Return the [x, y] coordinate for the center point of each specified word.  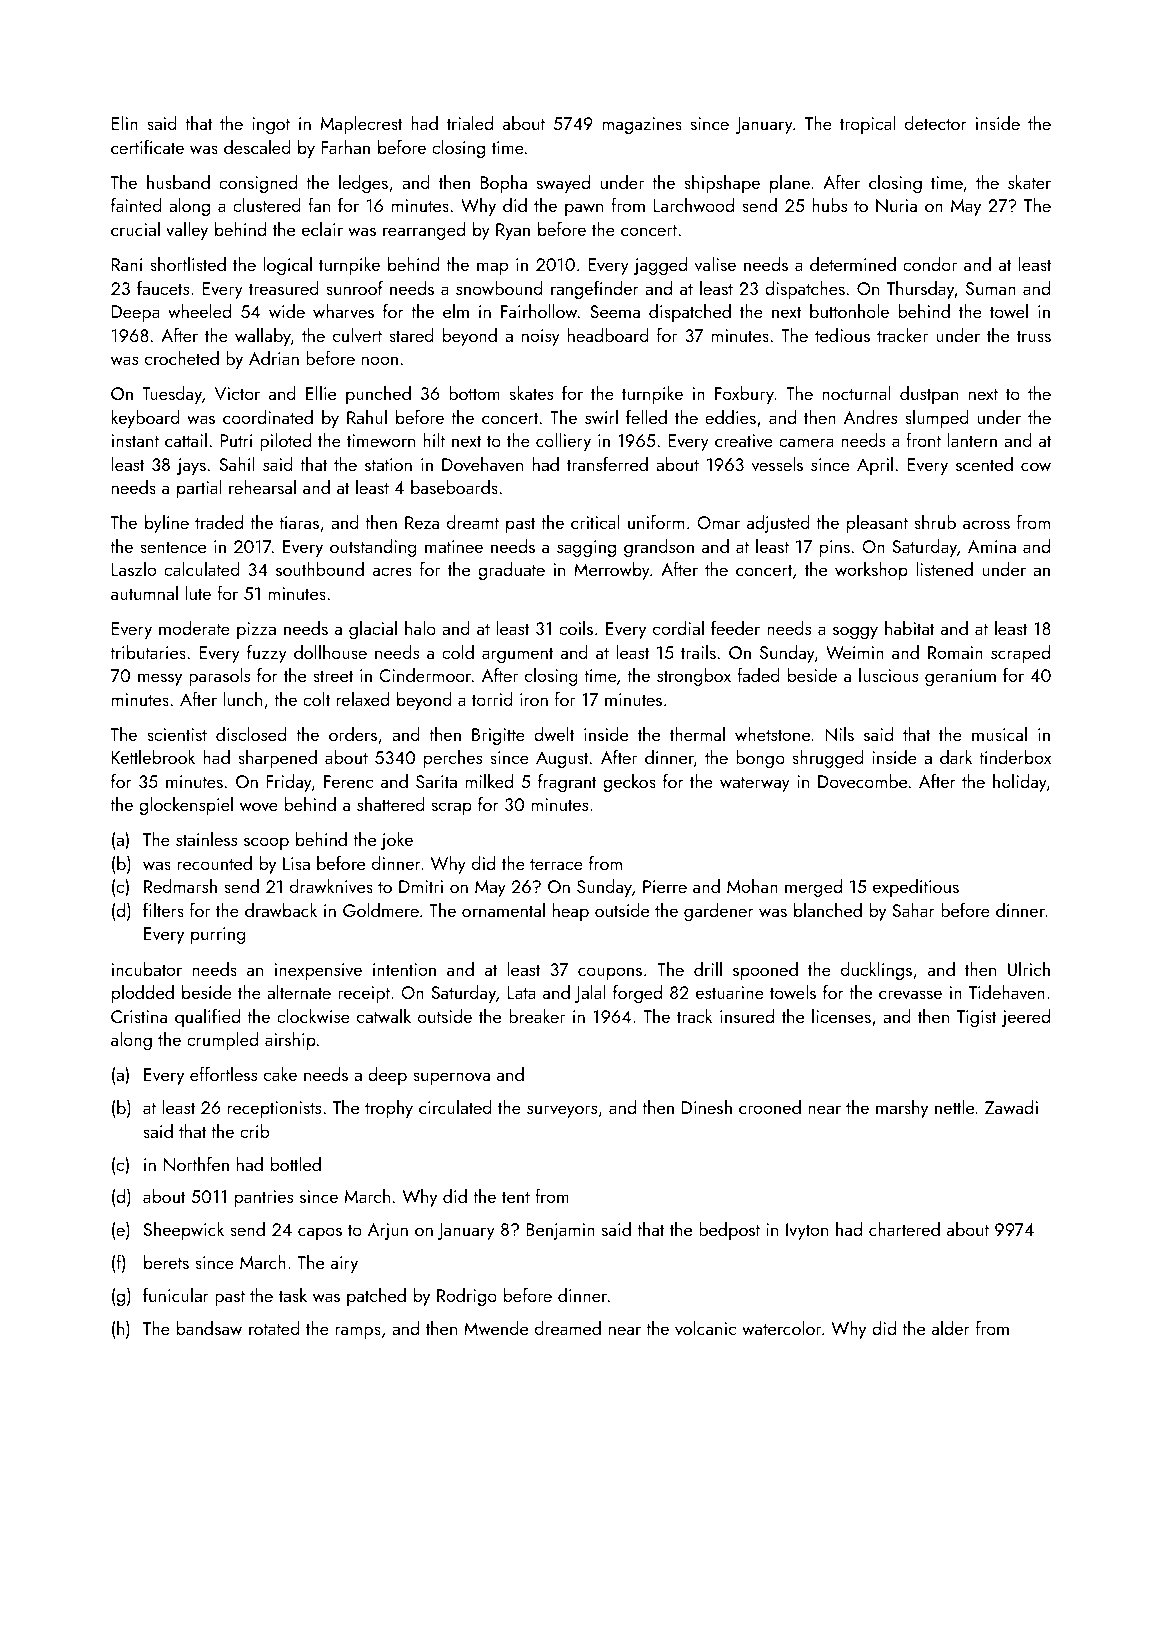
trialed [470, 123]
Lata [522, 992]
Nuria [896, 205]
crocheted [182, 358]
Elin [125, 123]
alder [951, 1328]
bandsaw [209, 1328]
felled [646, 417]
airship [290, 1041]
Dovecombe [862, 781]
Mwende [496, 1328]
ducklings [876, 971]
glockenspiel [186, 806]
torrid [492, 699]
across [986, 524]
